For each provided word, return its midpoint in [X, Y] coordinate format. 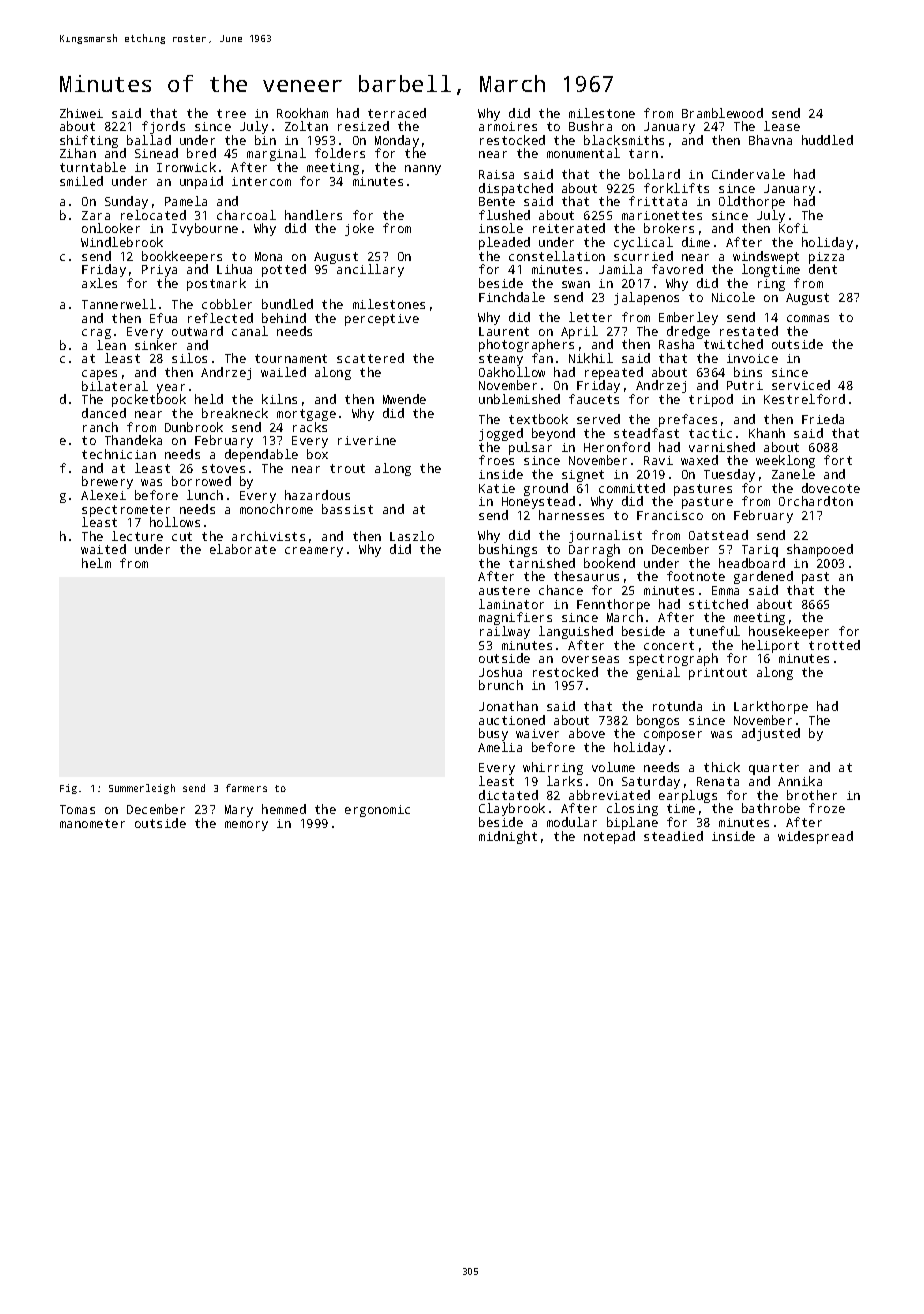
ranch [100, 427]
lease [782, 126]
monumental [583, 153]
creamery [314, 552]
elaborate [243, 549]
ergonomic [377, 811]
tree [231, 113]
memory [246, 826]
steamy [501, 360]
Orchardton [816, 501]
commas [808, 318]
